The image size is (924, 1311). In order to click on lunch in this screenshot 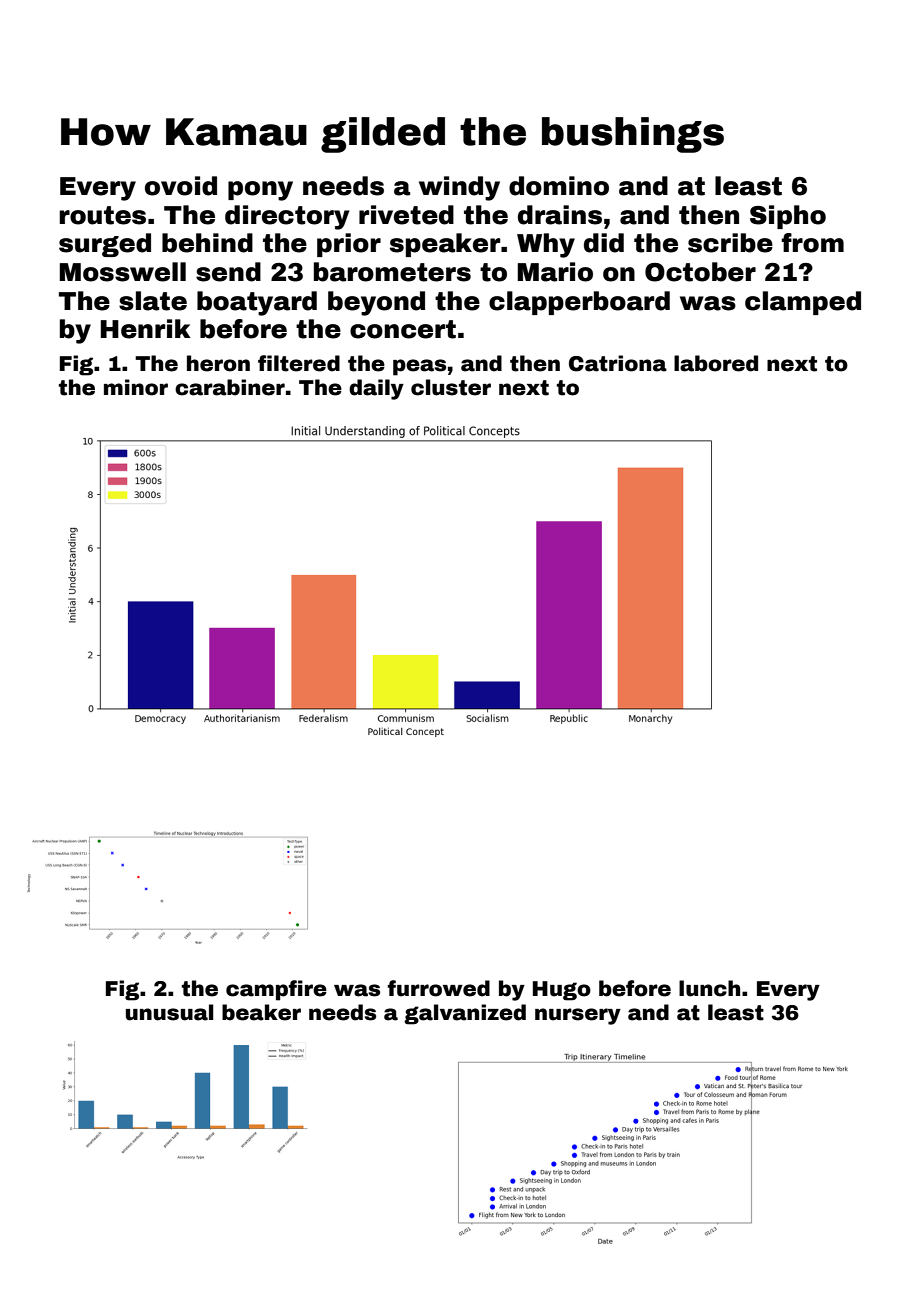, I will do `click(709, 988)`.
